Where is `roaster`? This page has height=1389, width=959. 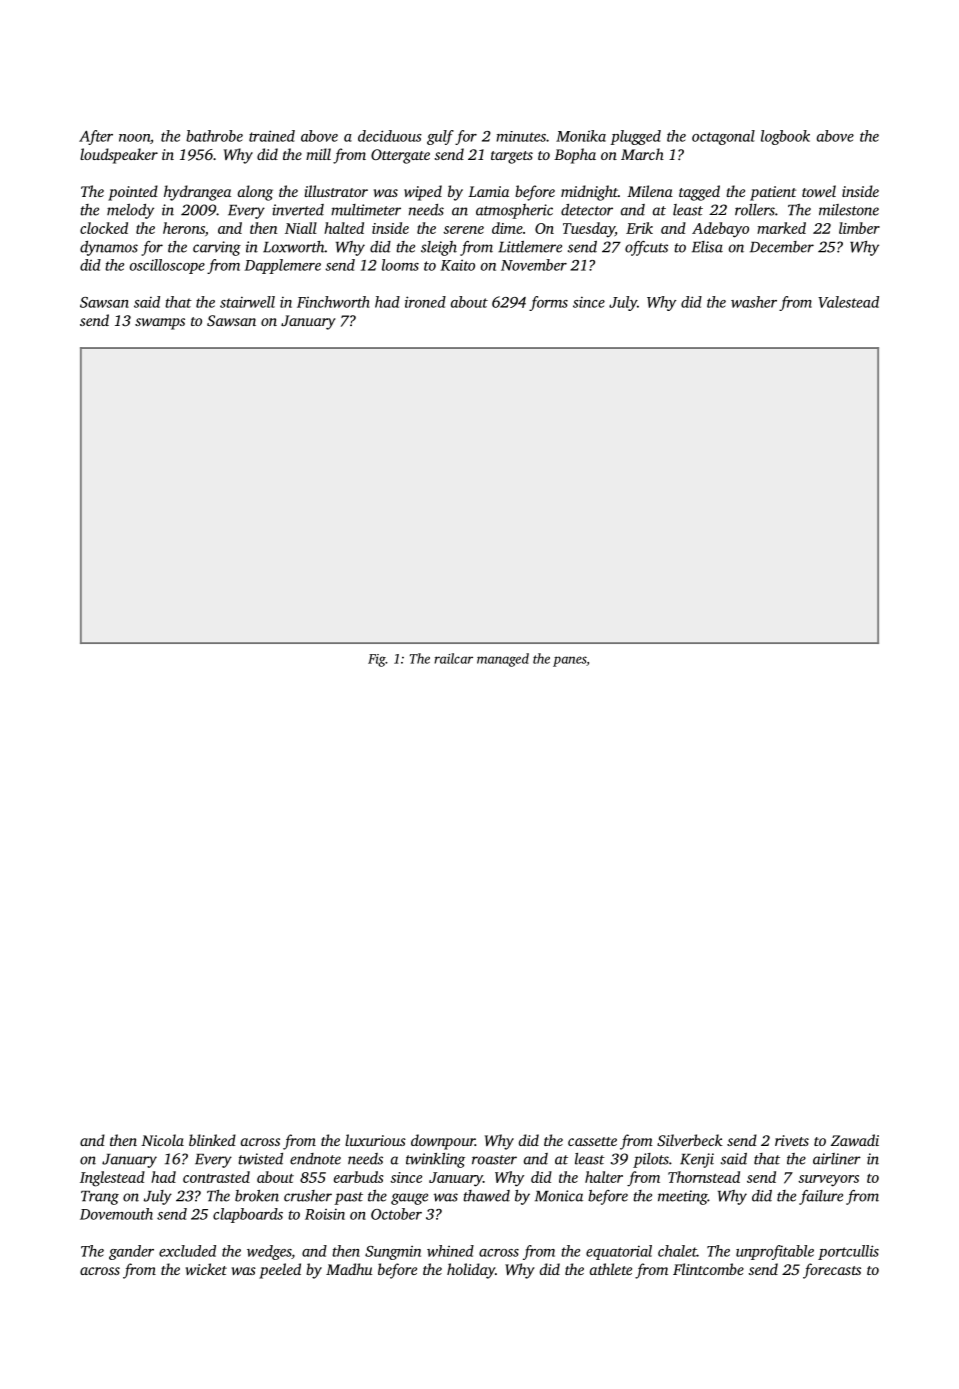 roaster is located at coordinates (494, 1160).
